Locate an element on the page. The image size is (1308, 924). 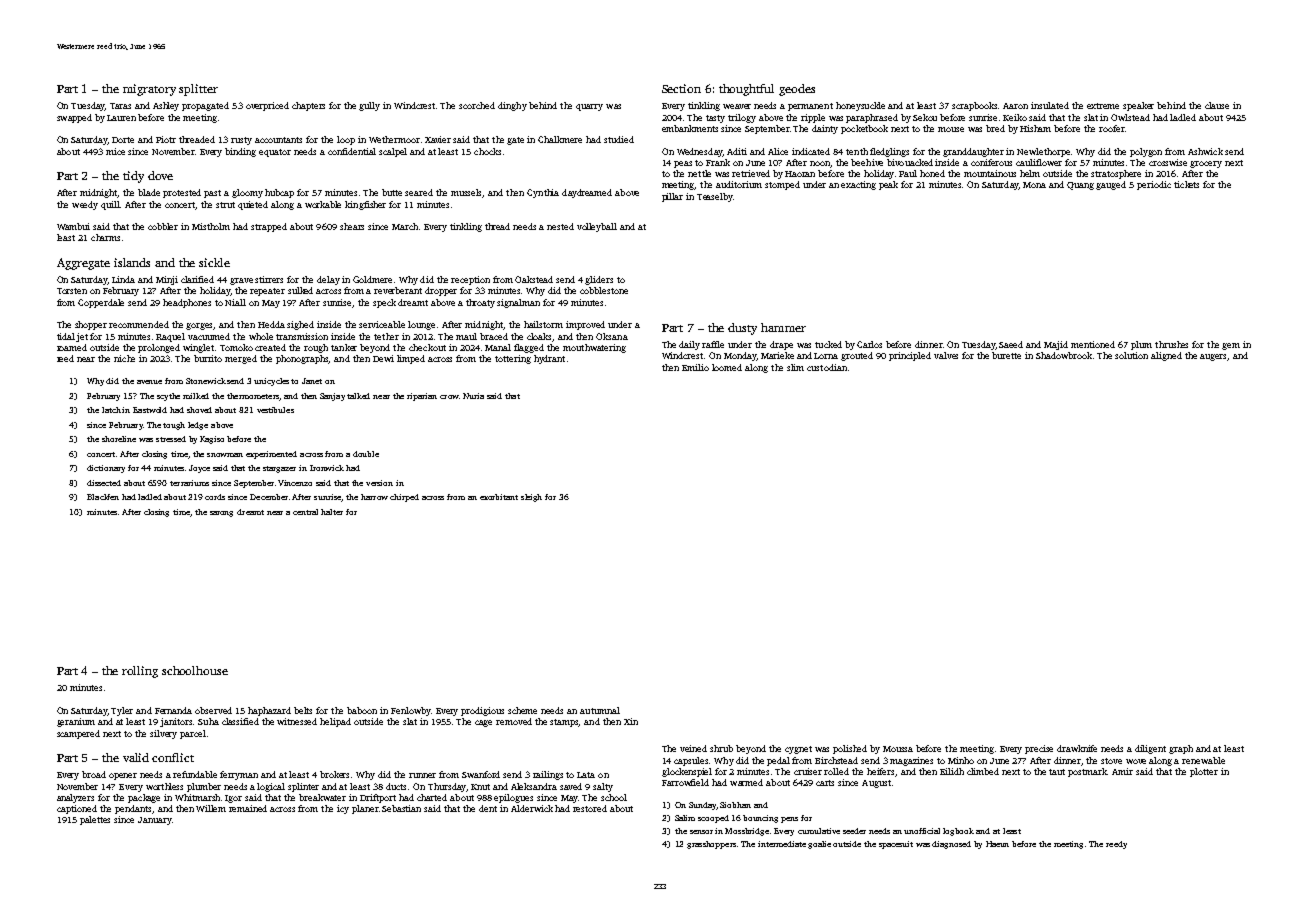
hammer is located at coordinates (783, 327).
